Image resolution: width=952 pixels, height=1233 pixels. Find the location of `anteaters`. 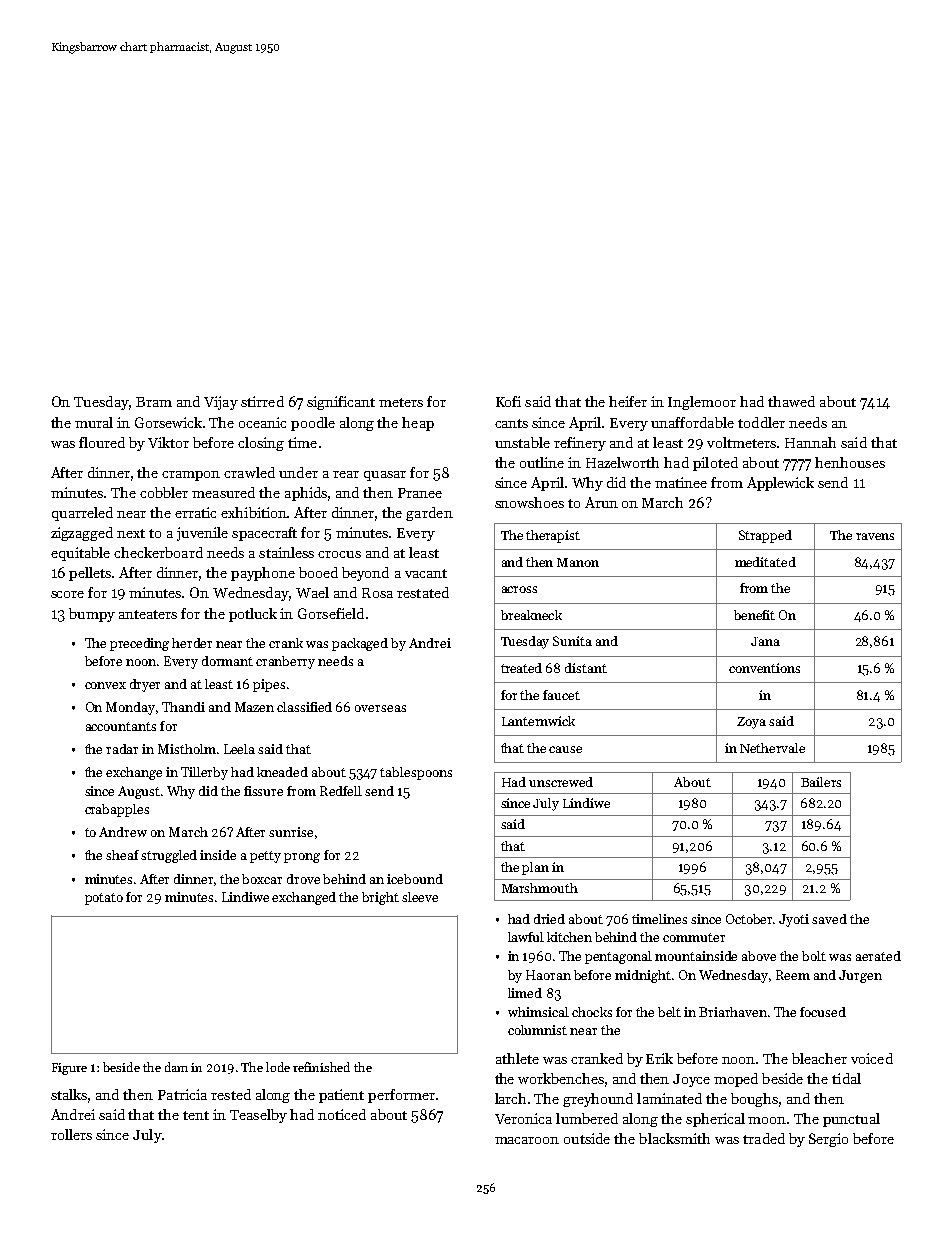

anteaters is located at coordinates (148, 614).
